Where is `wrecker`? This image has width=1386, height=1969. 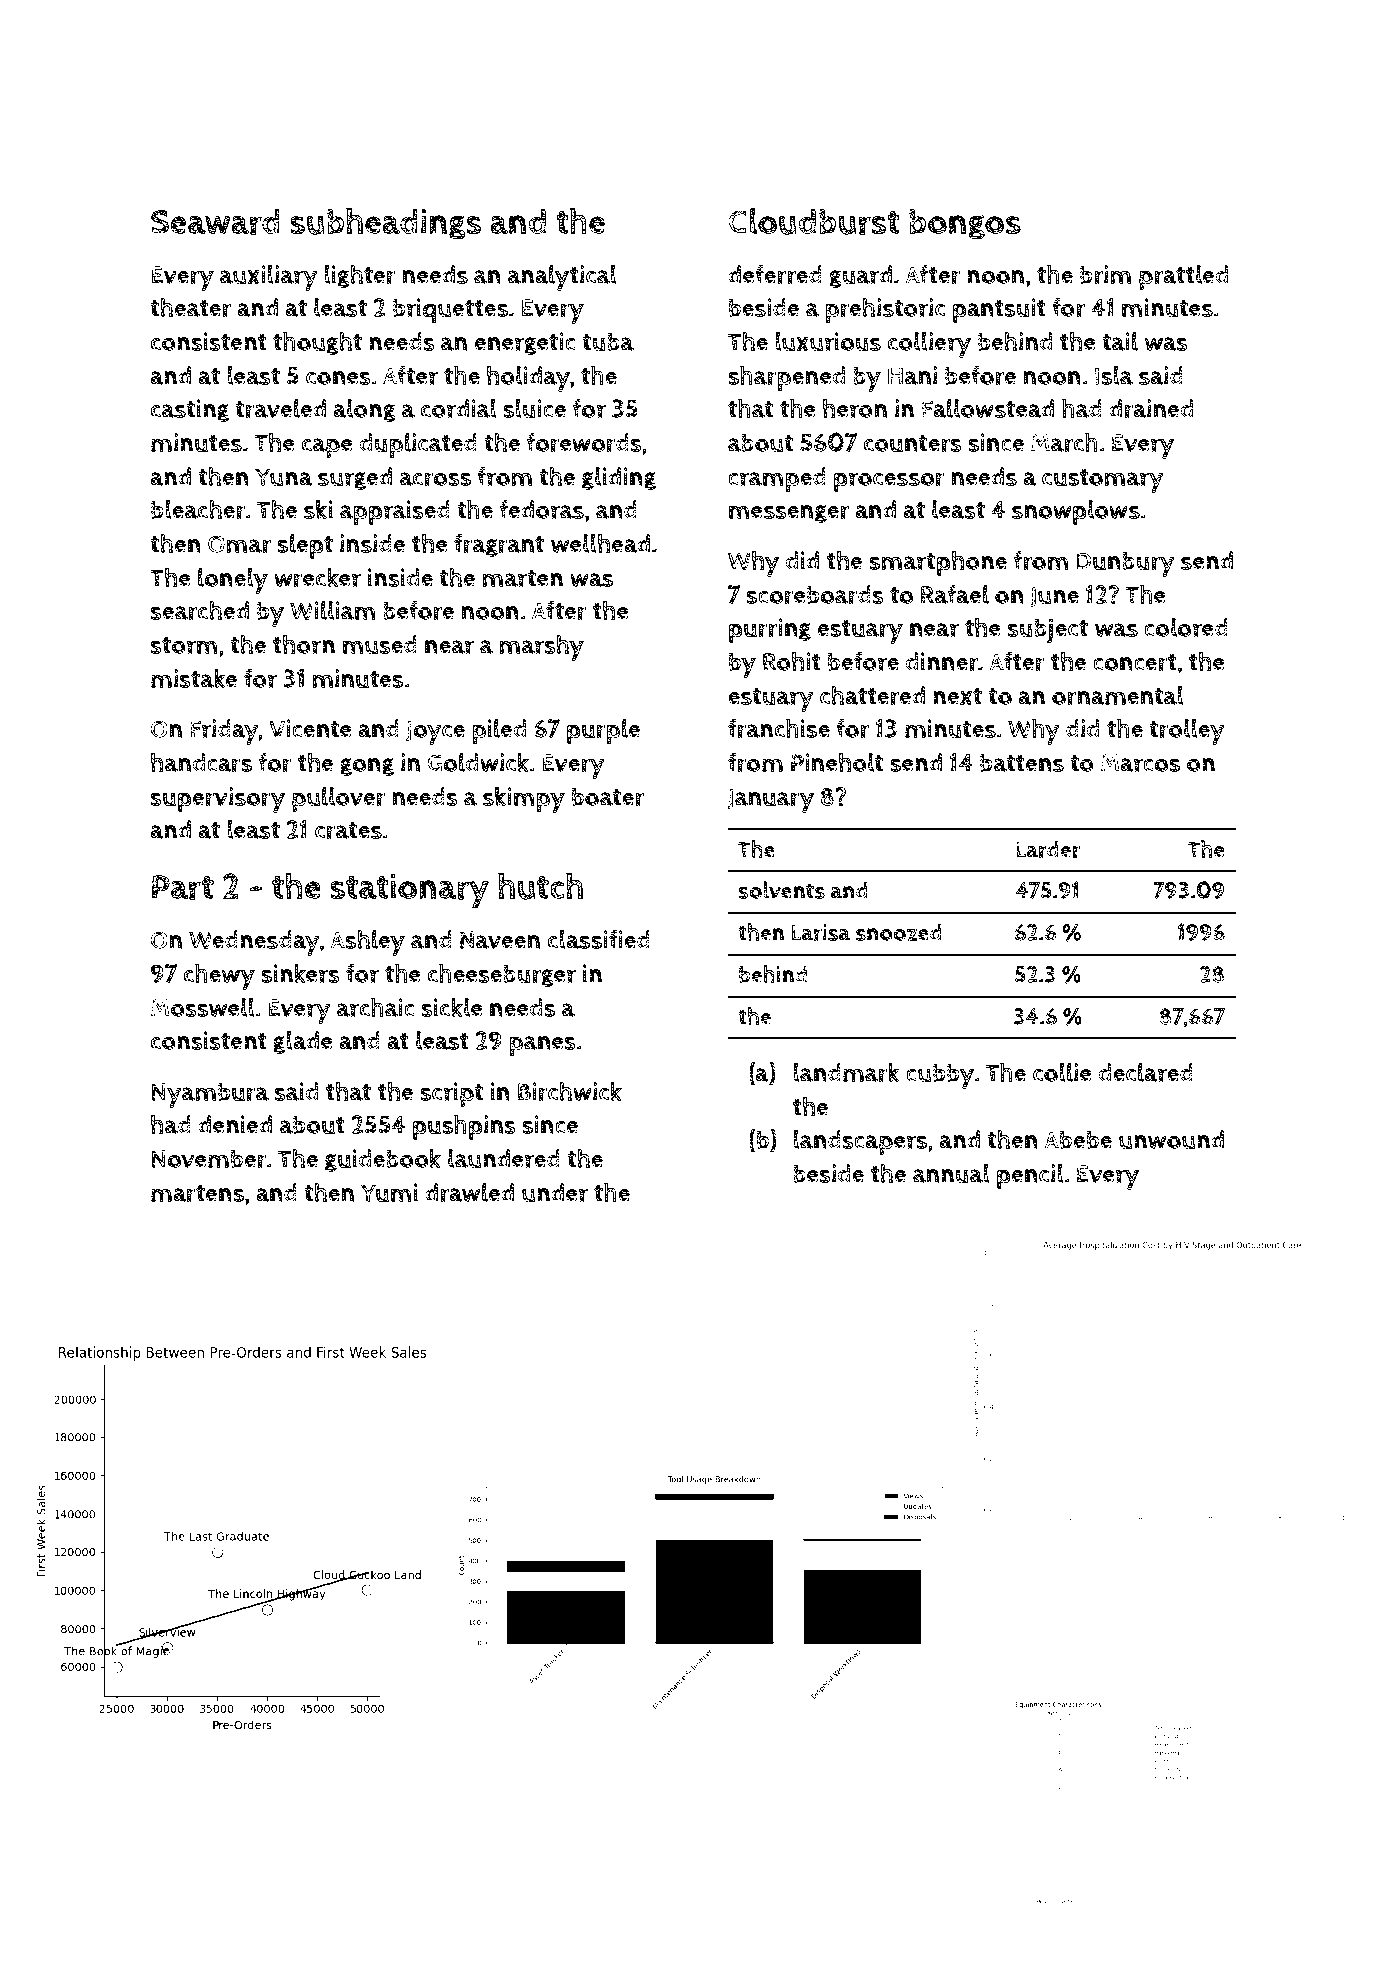
wrecker is located at coordinates (317, 577).
